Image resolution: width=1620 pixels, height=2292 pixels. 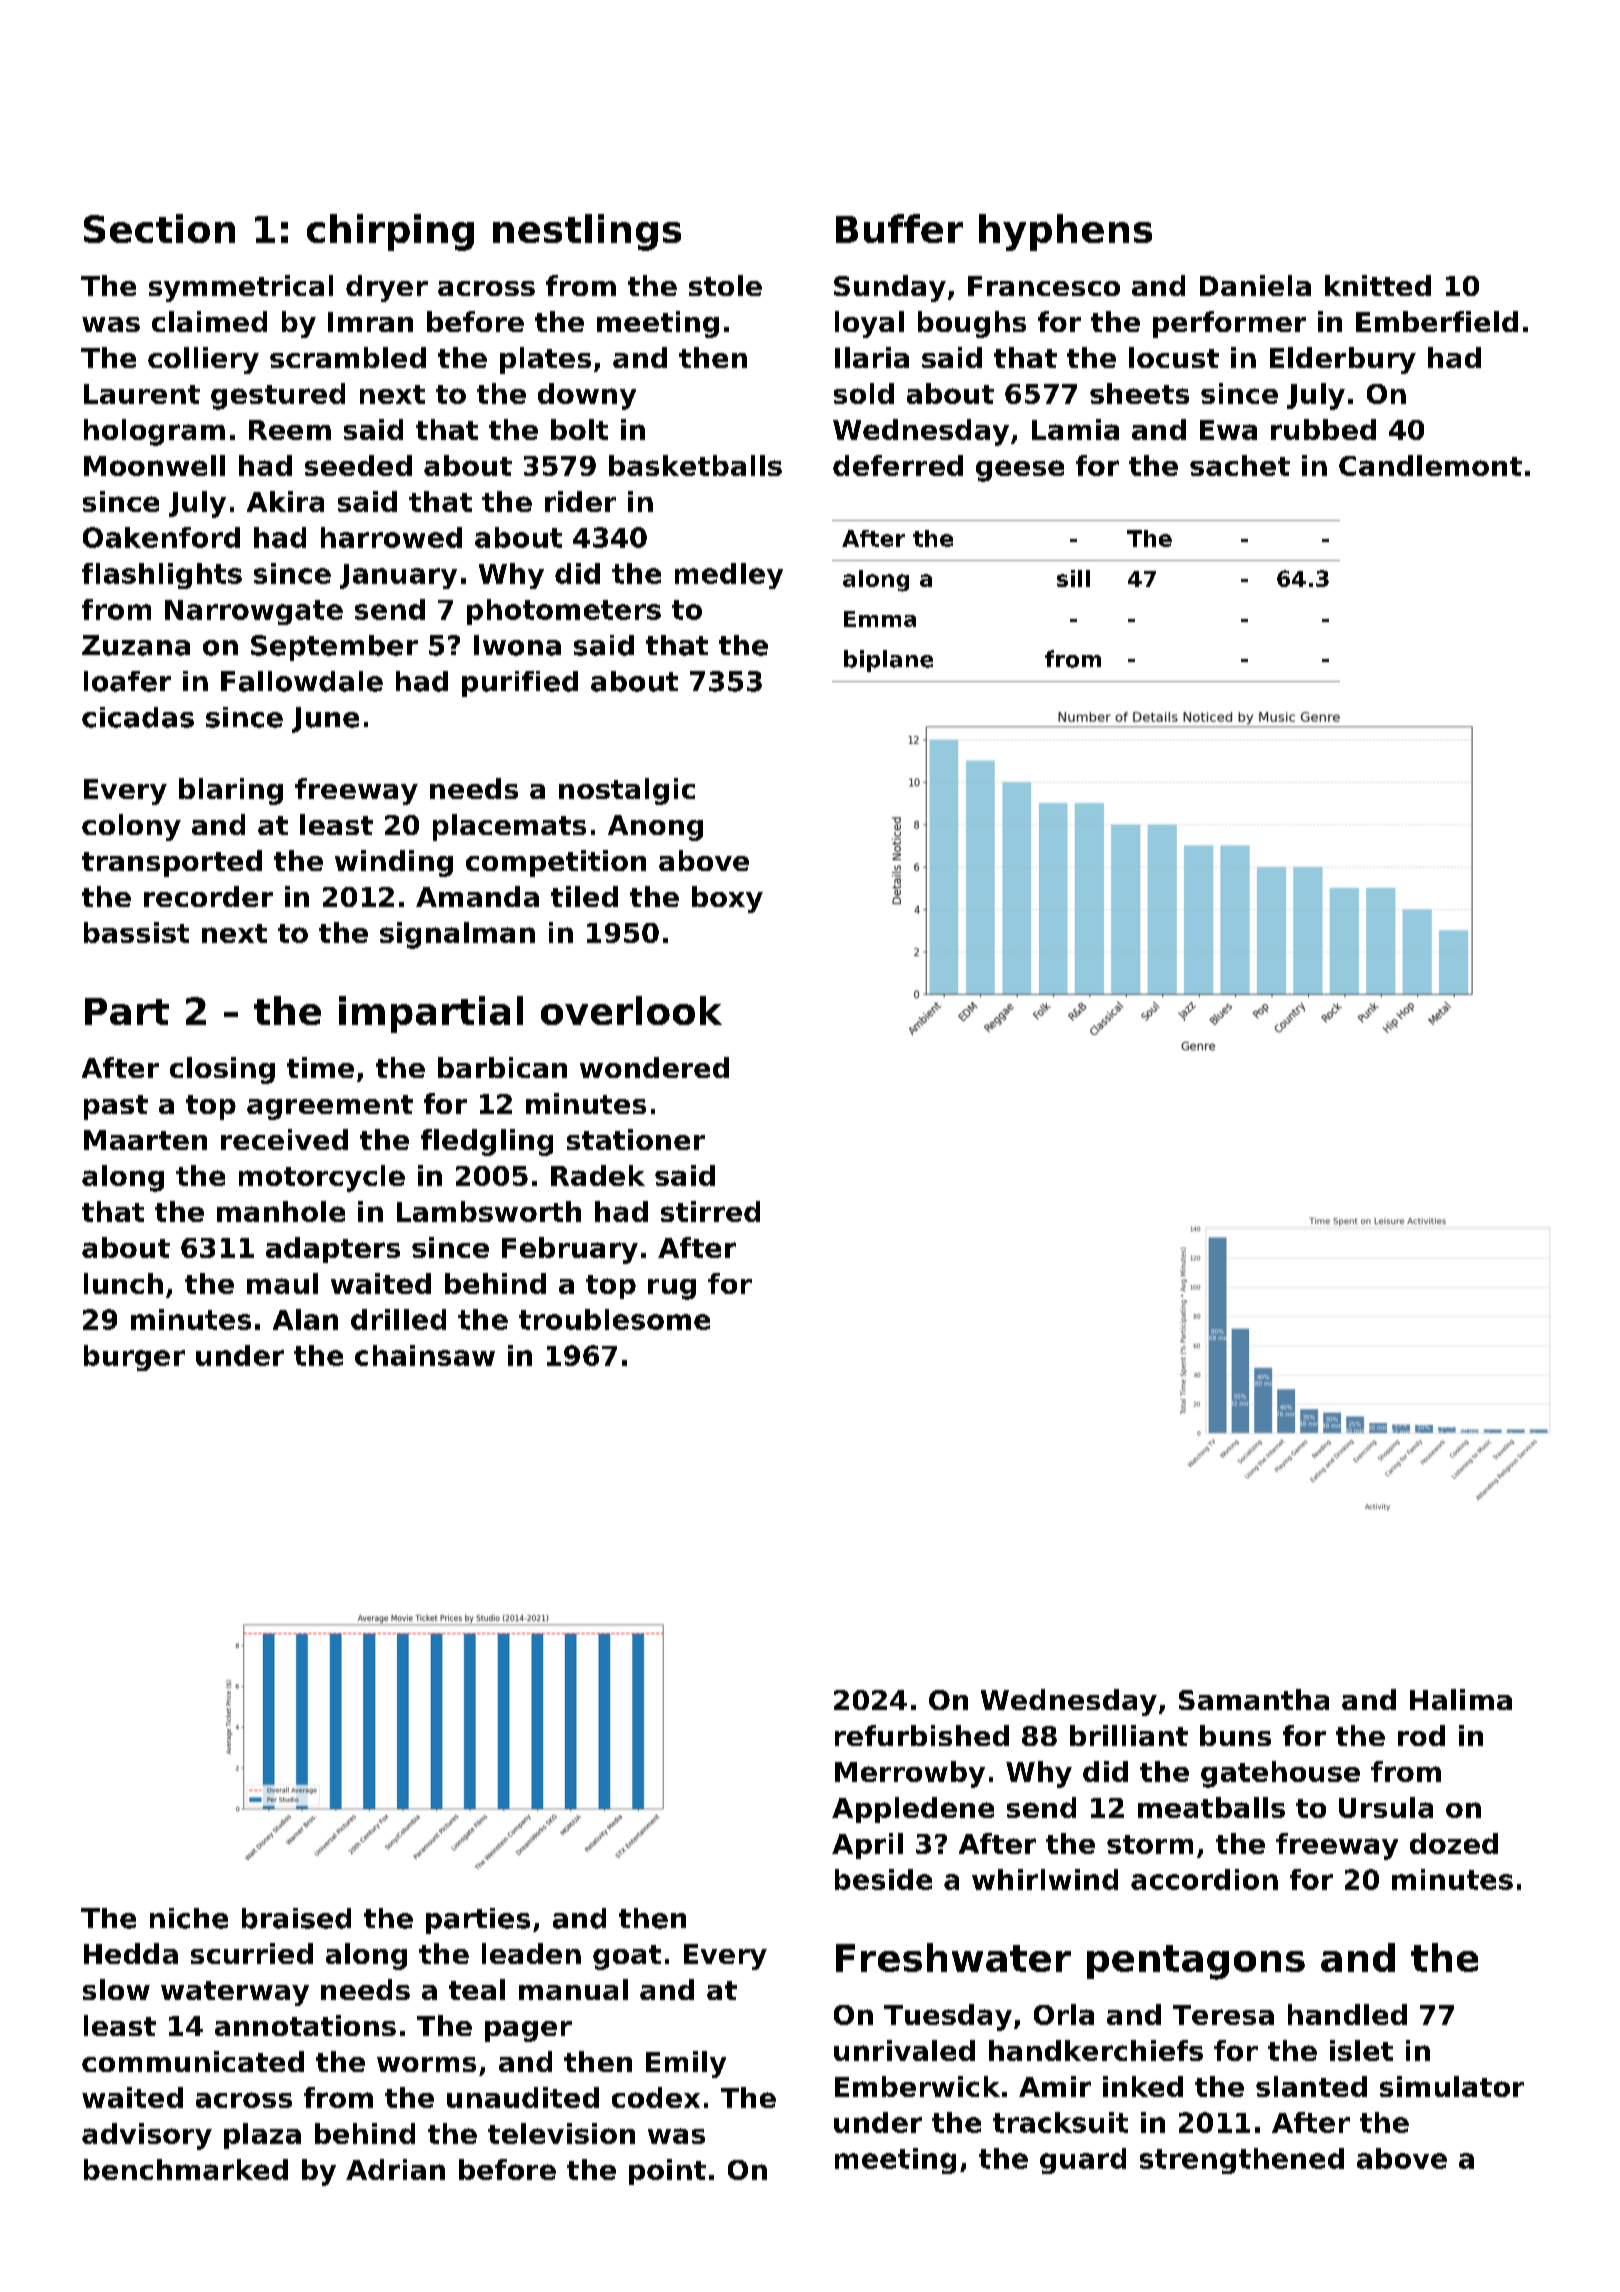 I want to click on nestlings, so click(x=587, y=232).
